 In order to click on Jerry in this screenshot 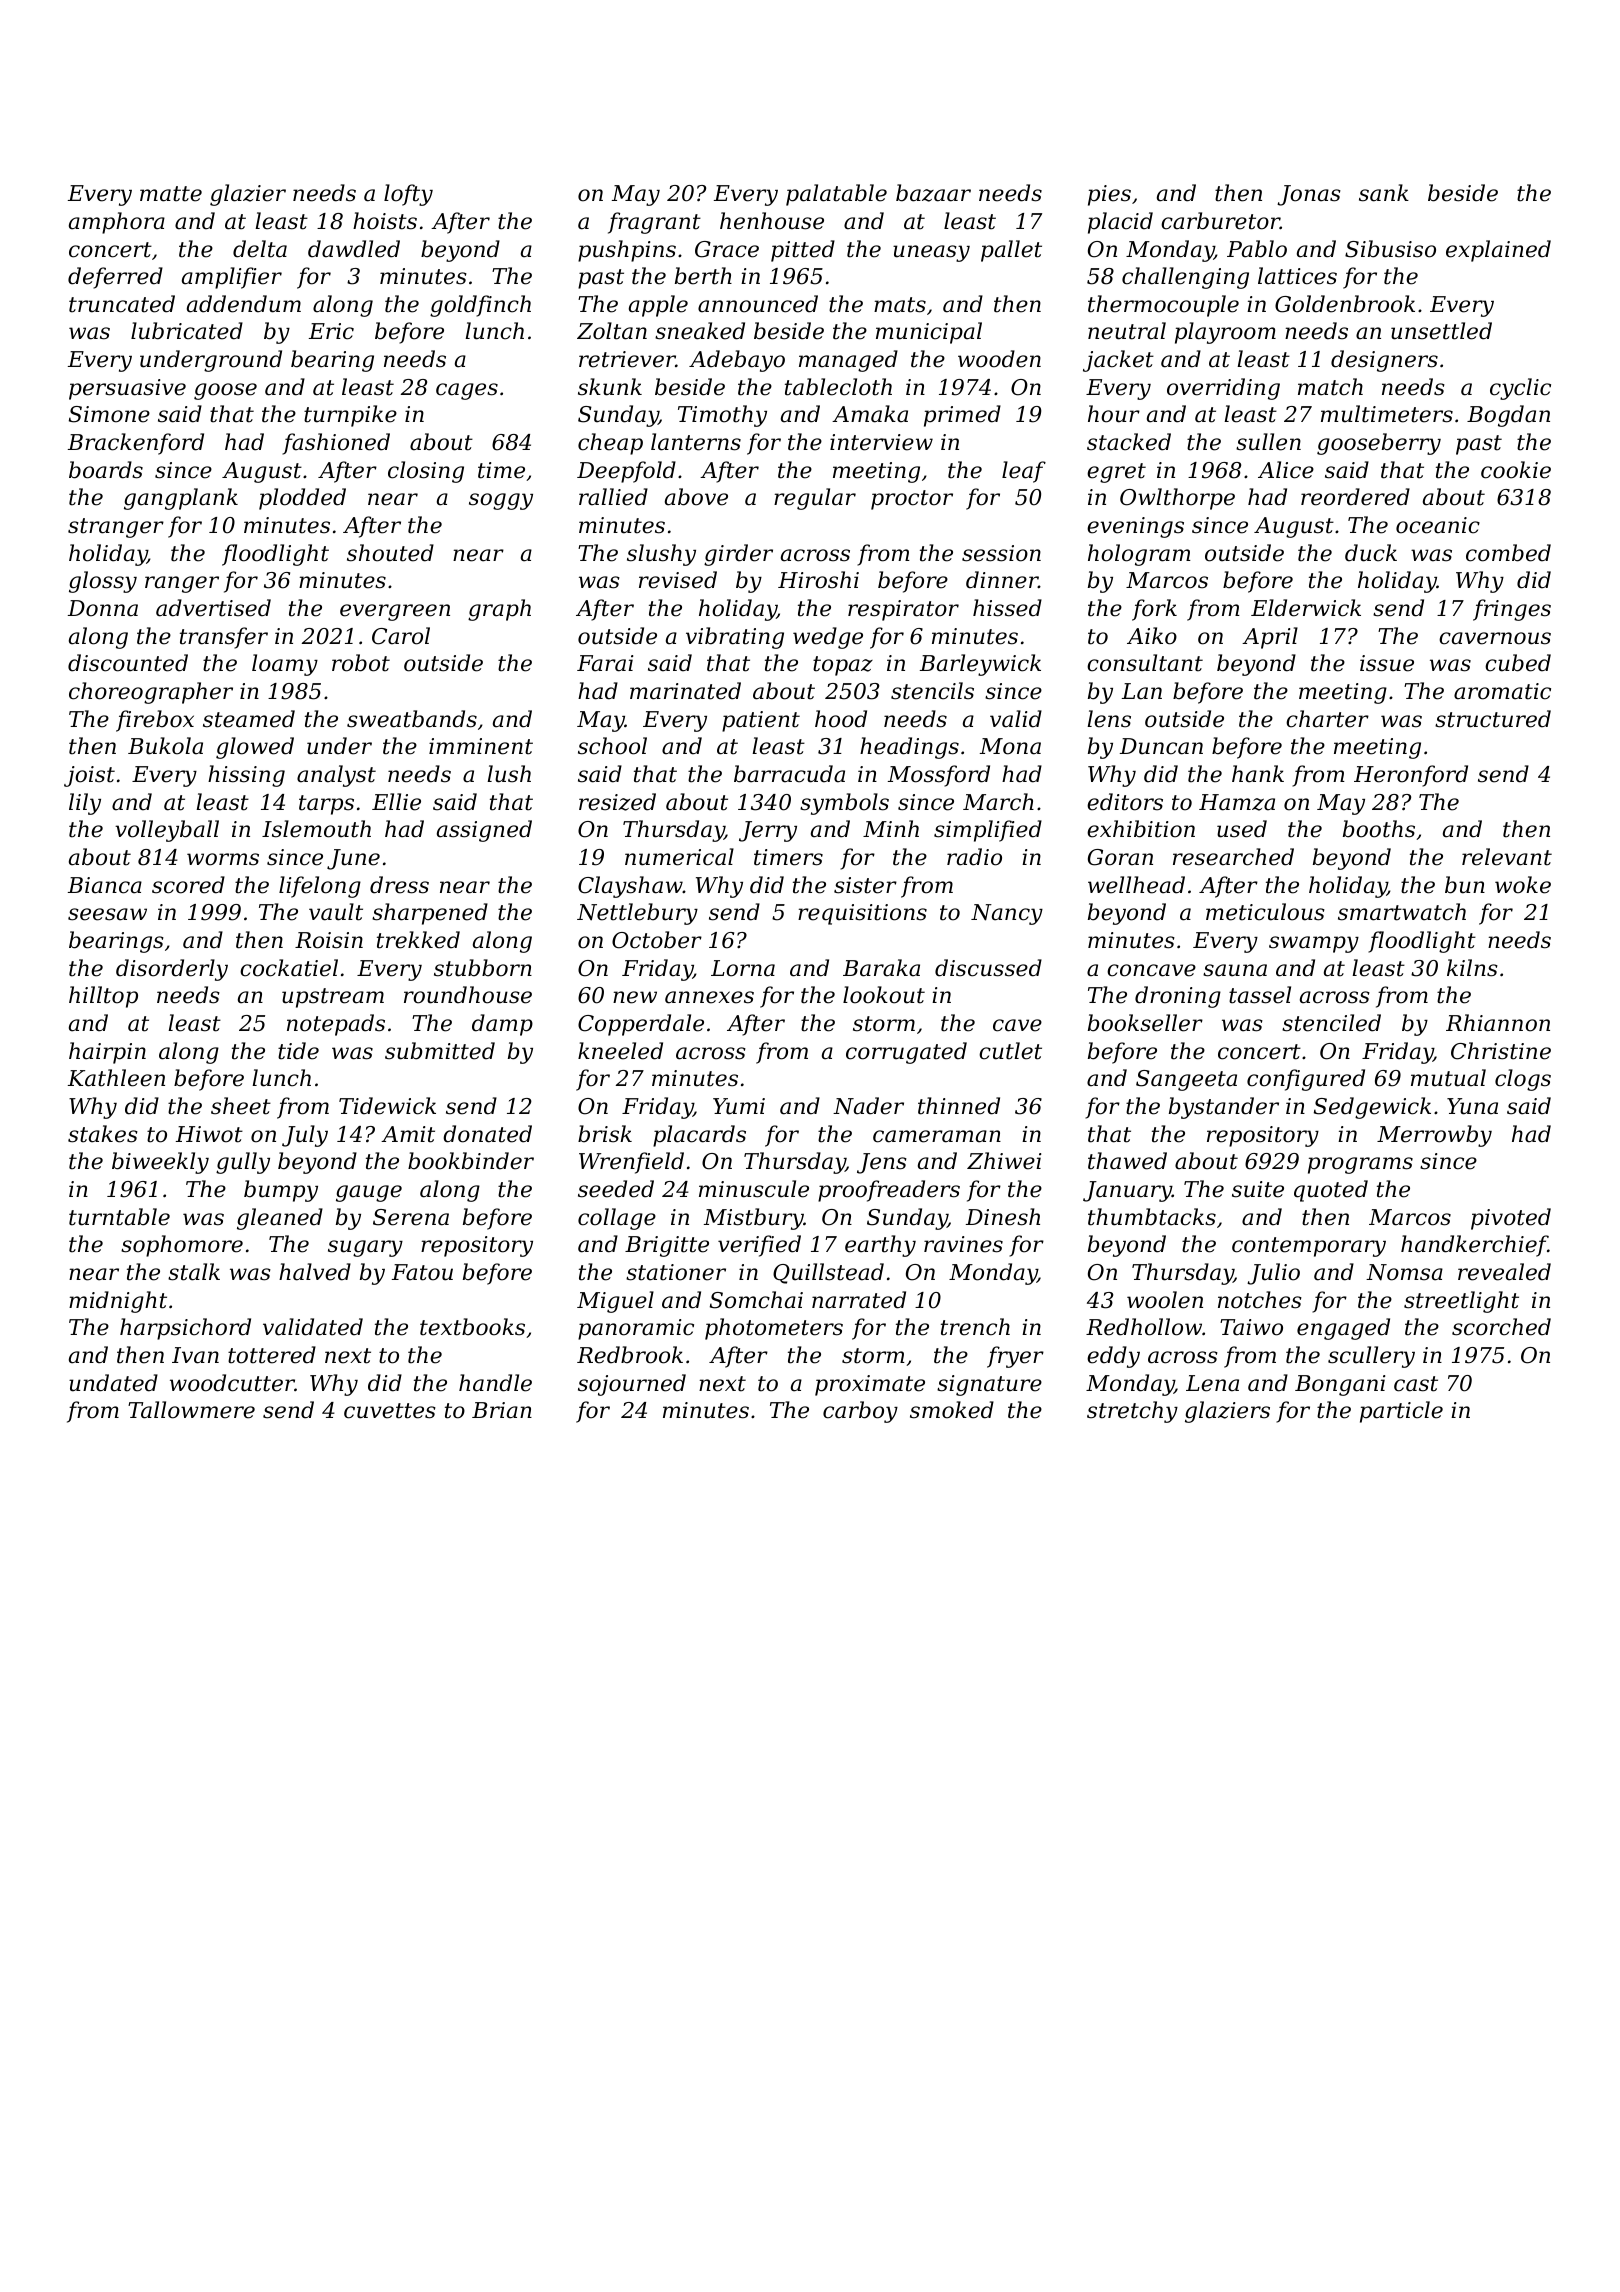, I will do `click(768, 831)`.
